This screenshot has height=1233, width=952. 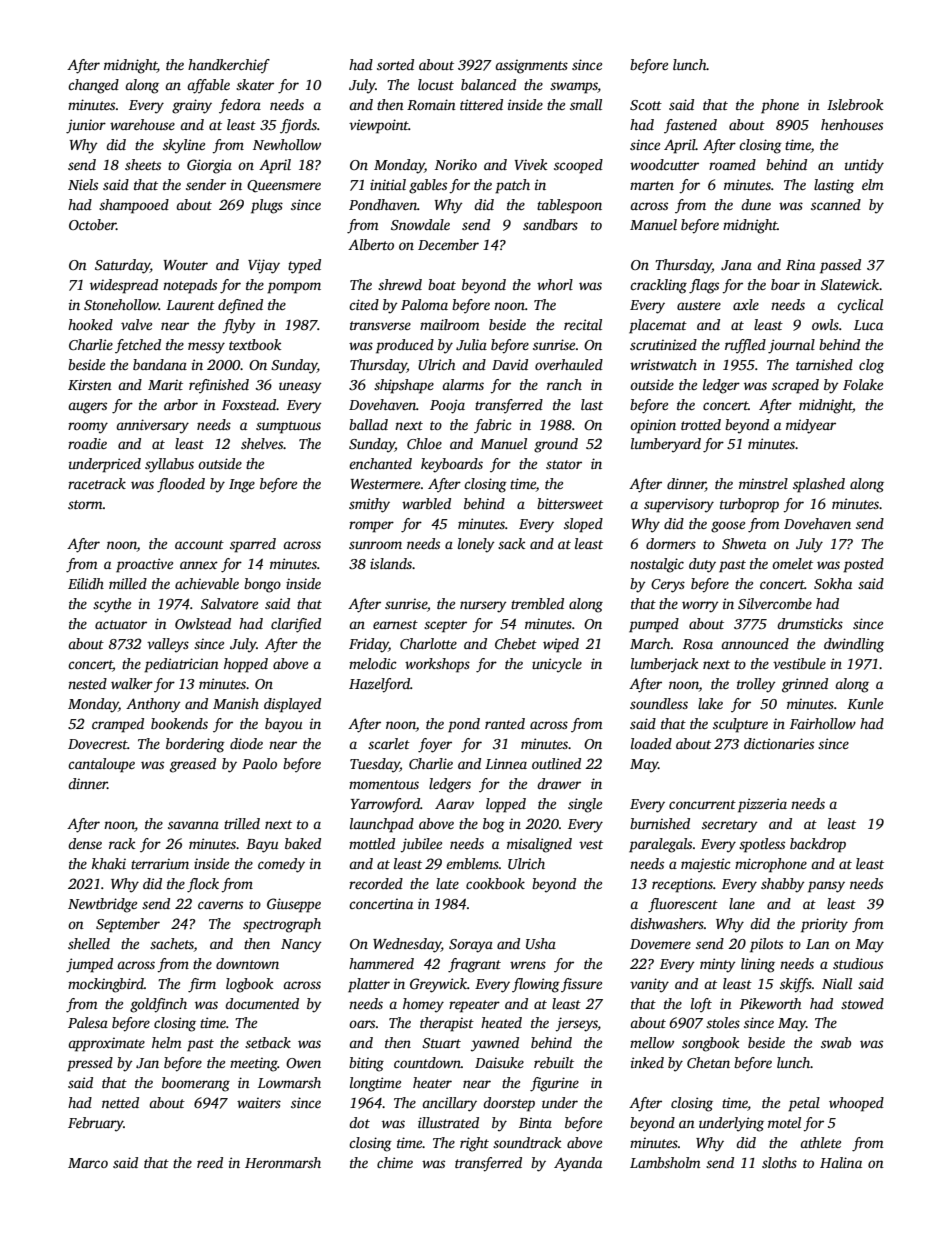 What do you see at coordinates (86, 583) in the screenshot?
I see `Eilidh` at bounding box center [86, 583].
